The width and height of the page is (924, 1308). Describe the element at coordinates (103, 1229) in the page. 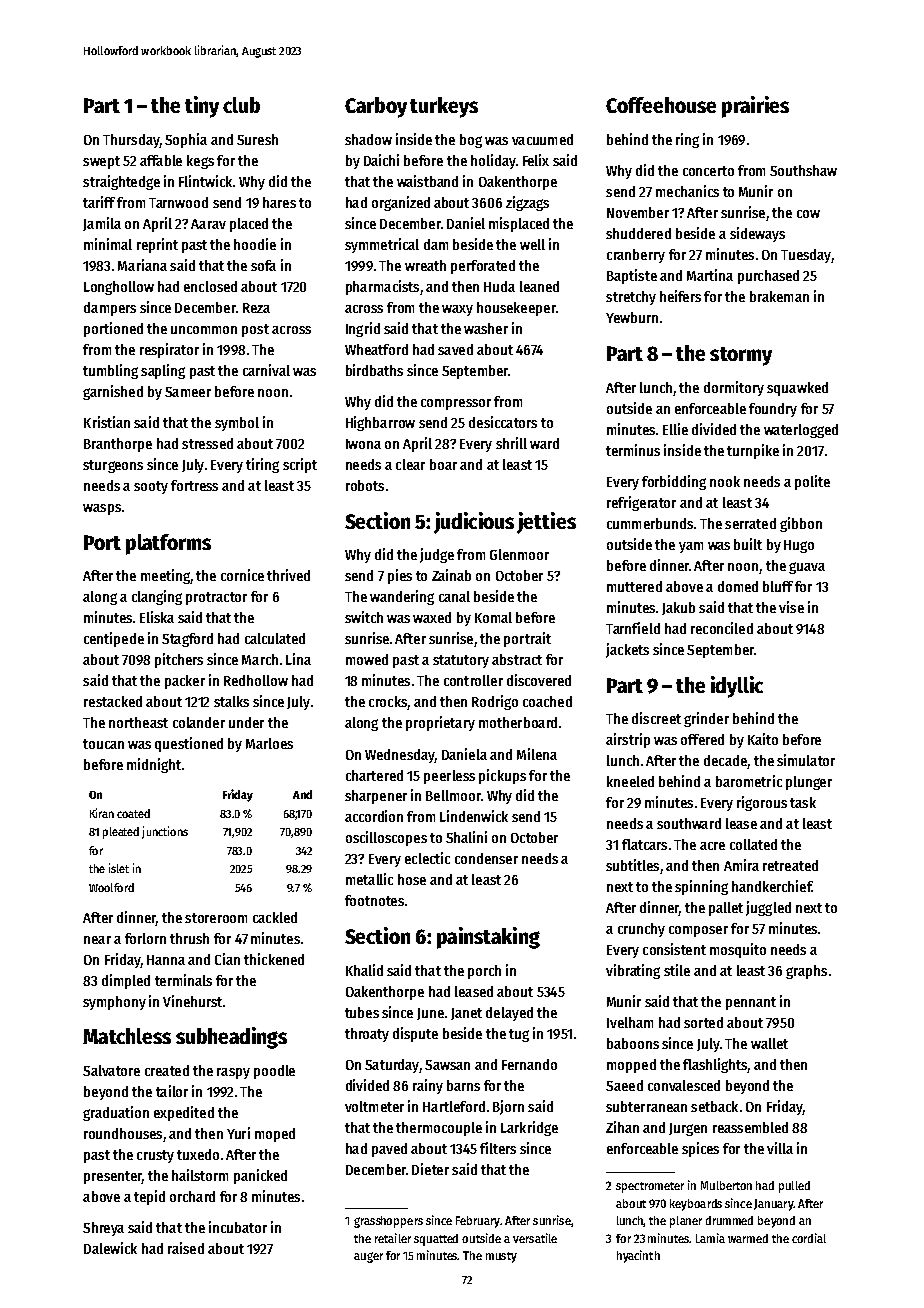

I see `Shreya` at that location.
